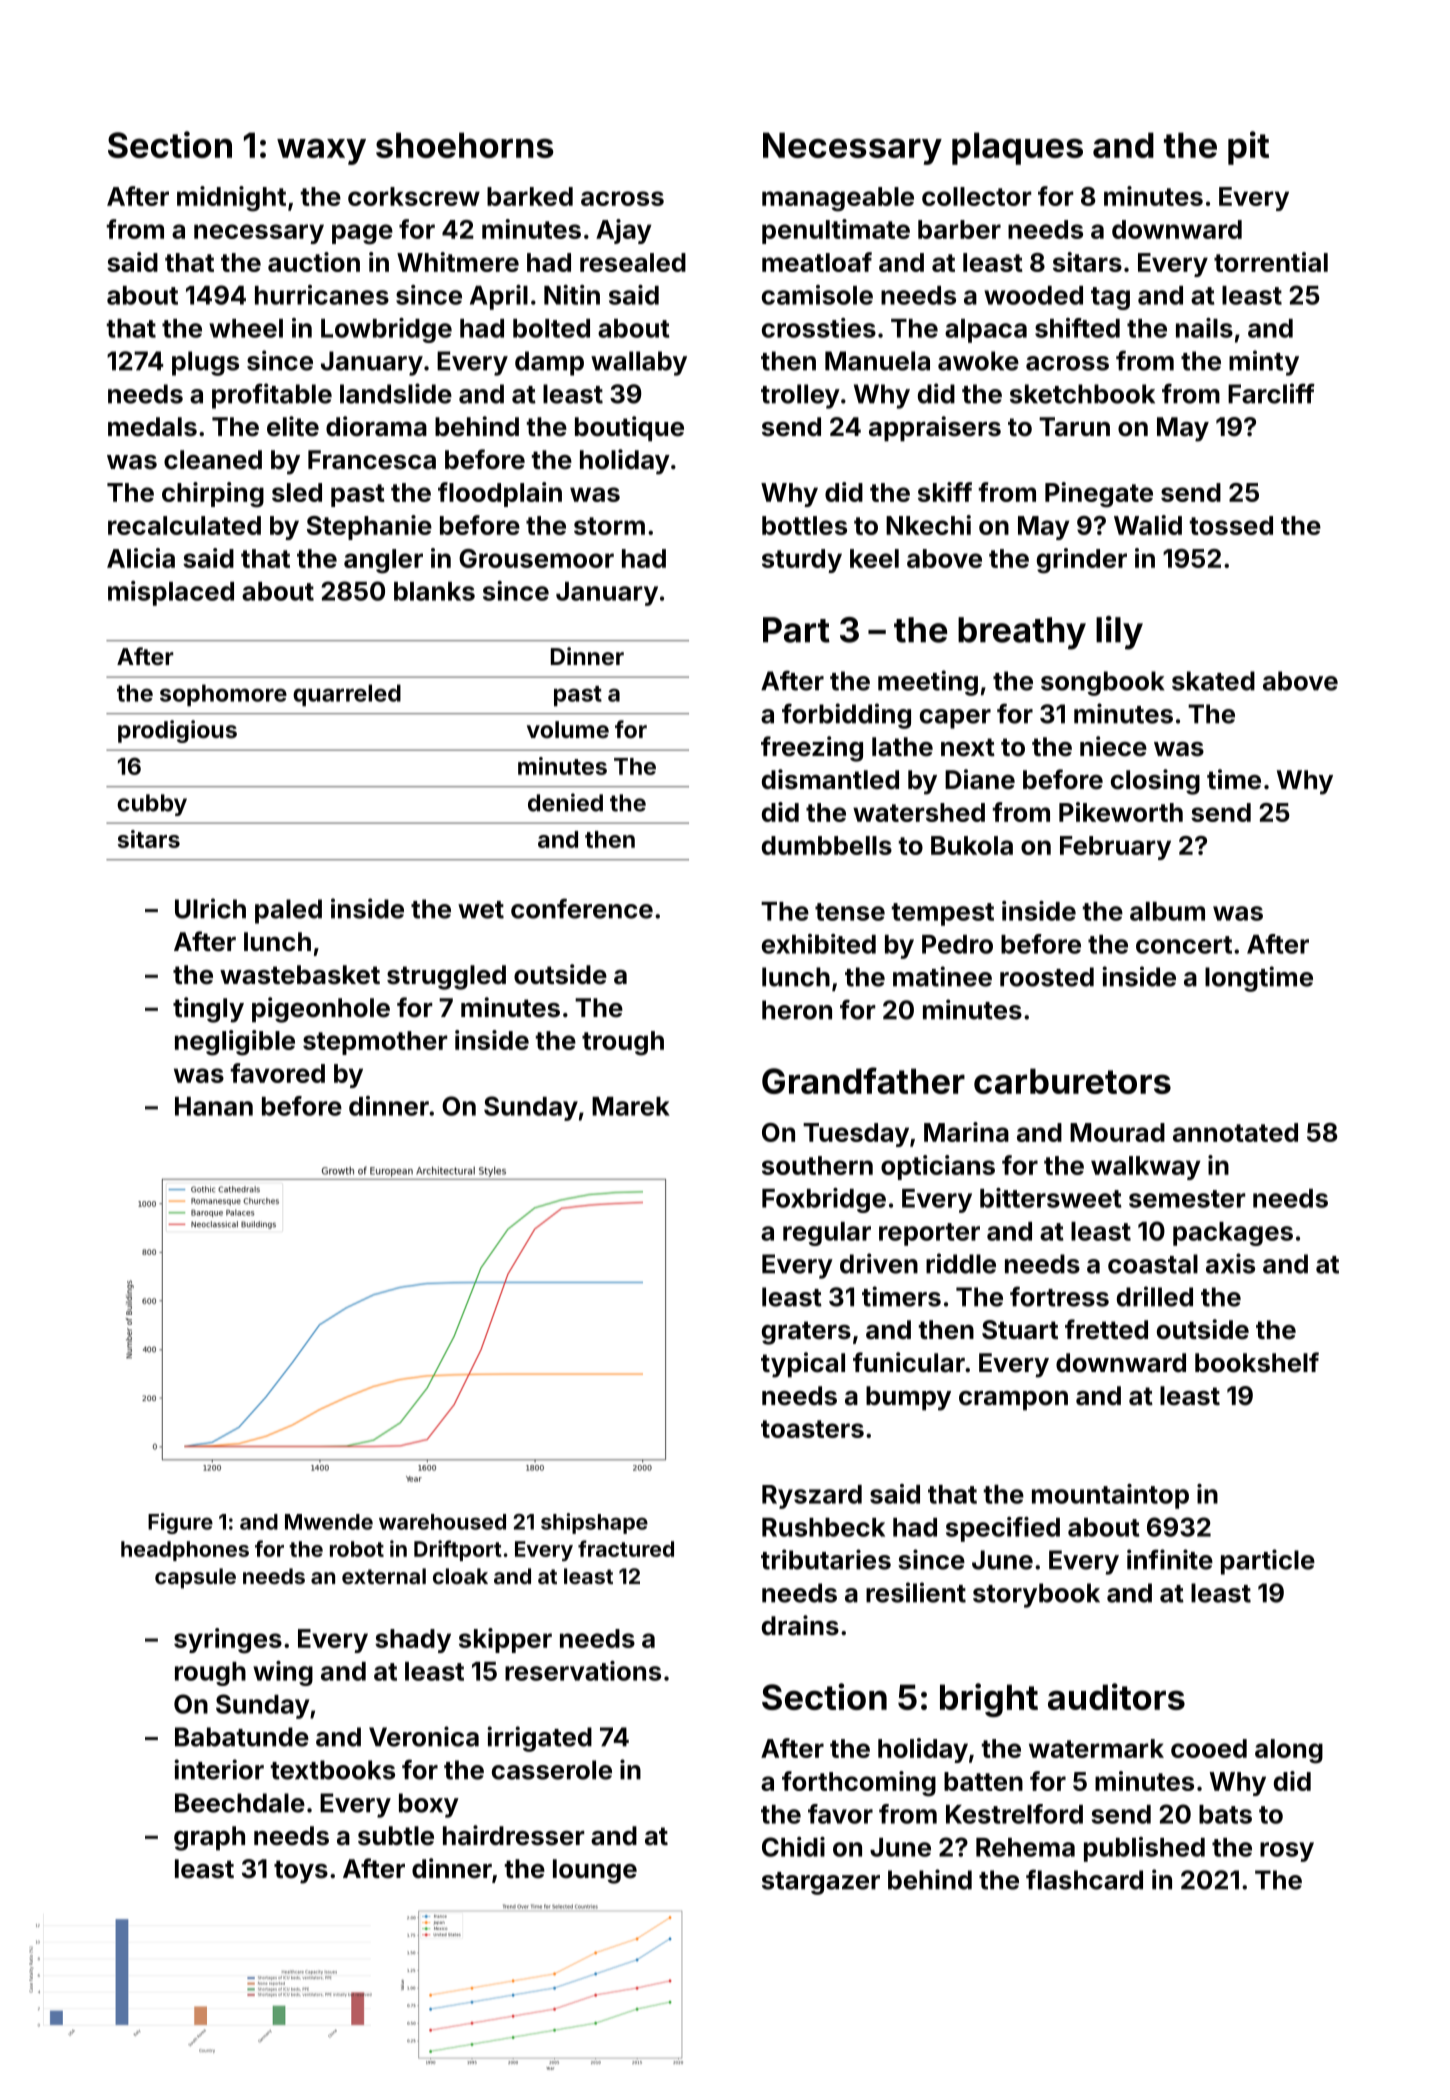  What do you see at coordinates (1271, 262) in the page?
I see `torrential` at bounding box center [1271, 262].
